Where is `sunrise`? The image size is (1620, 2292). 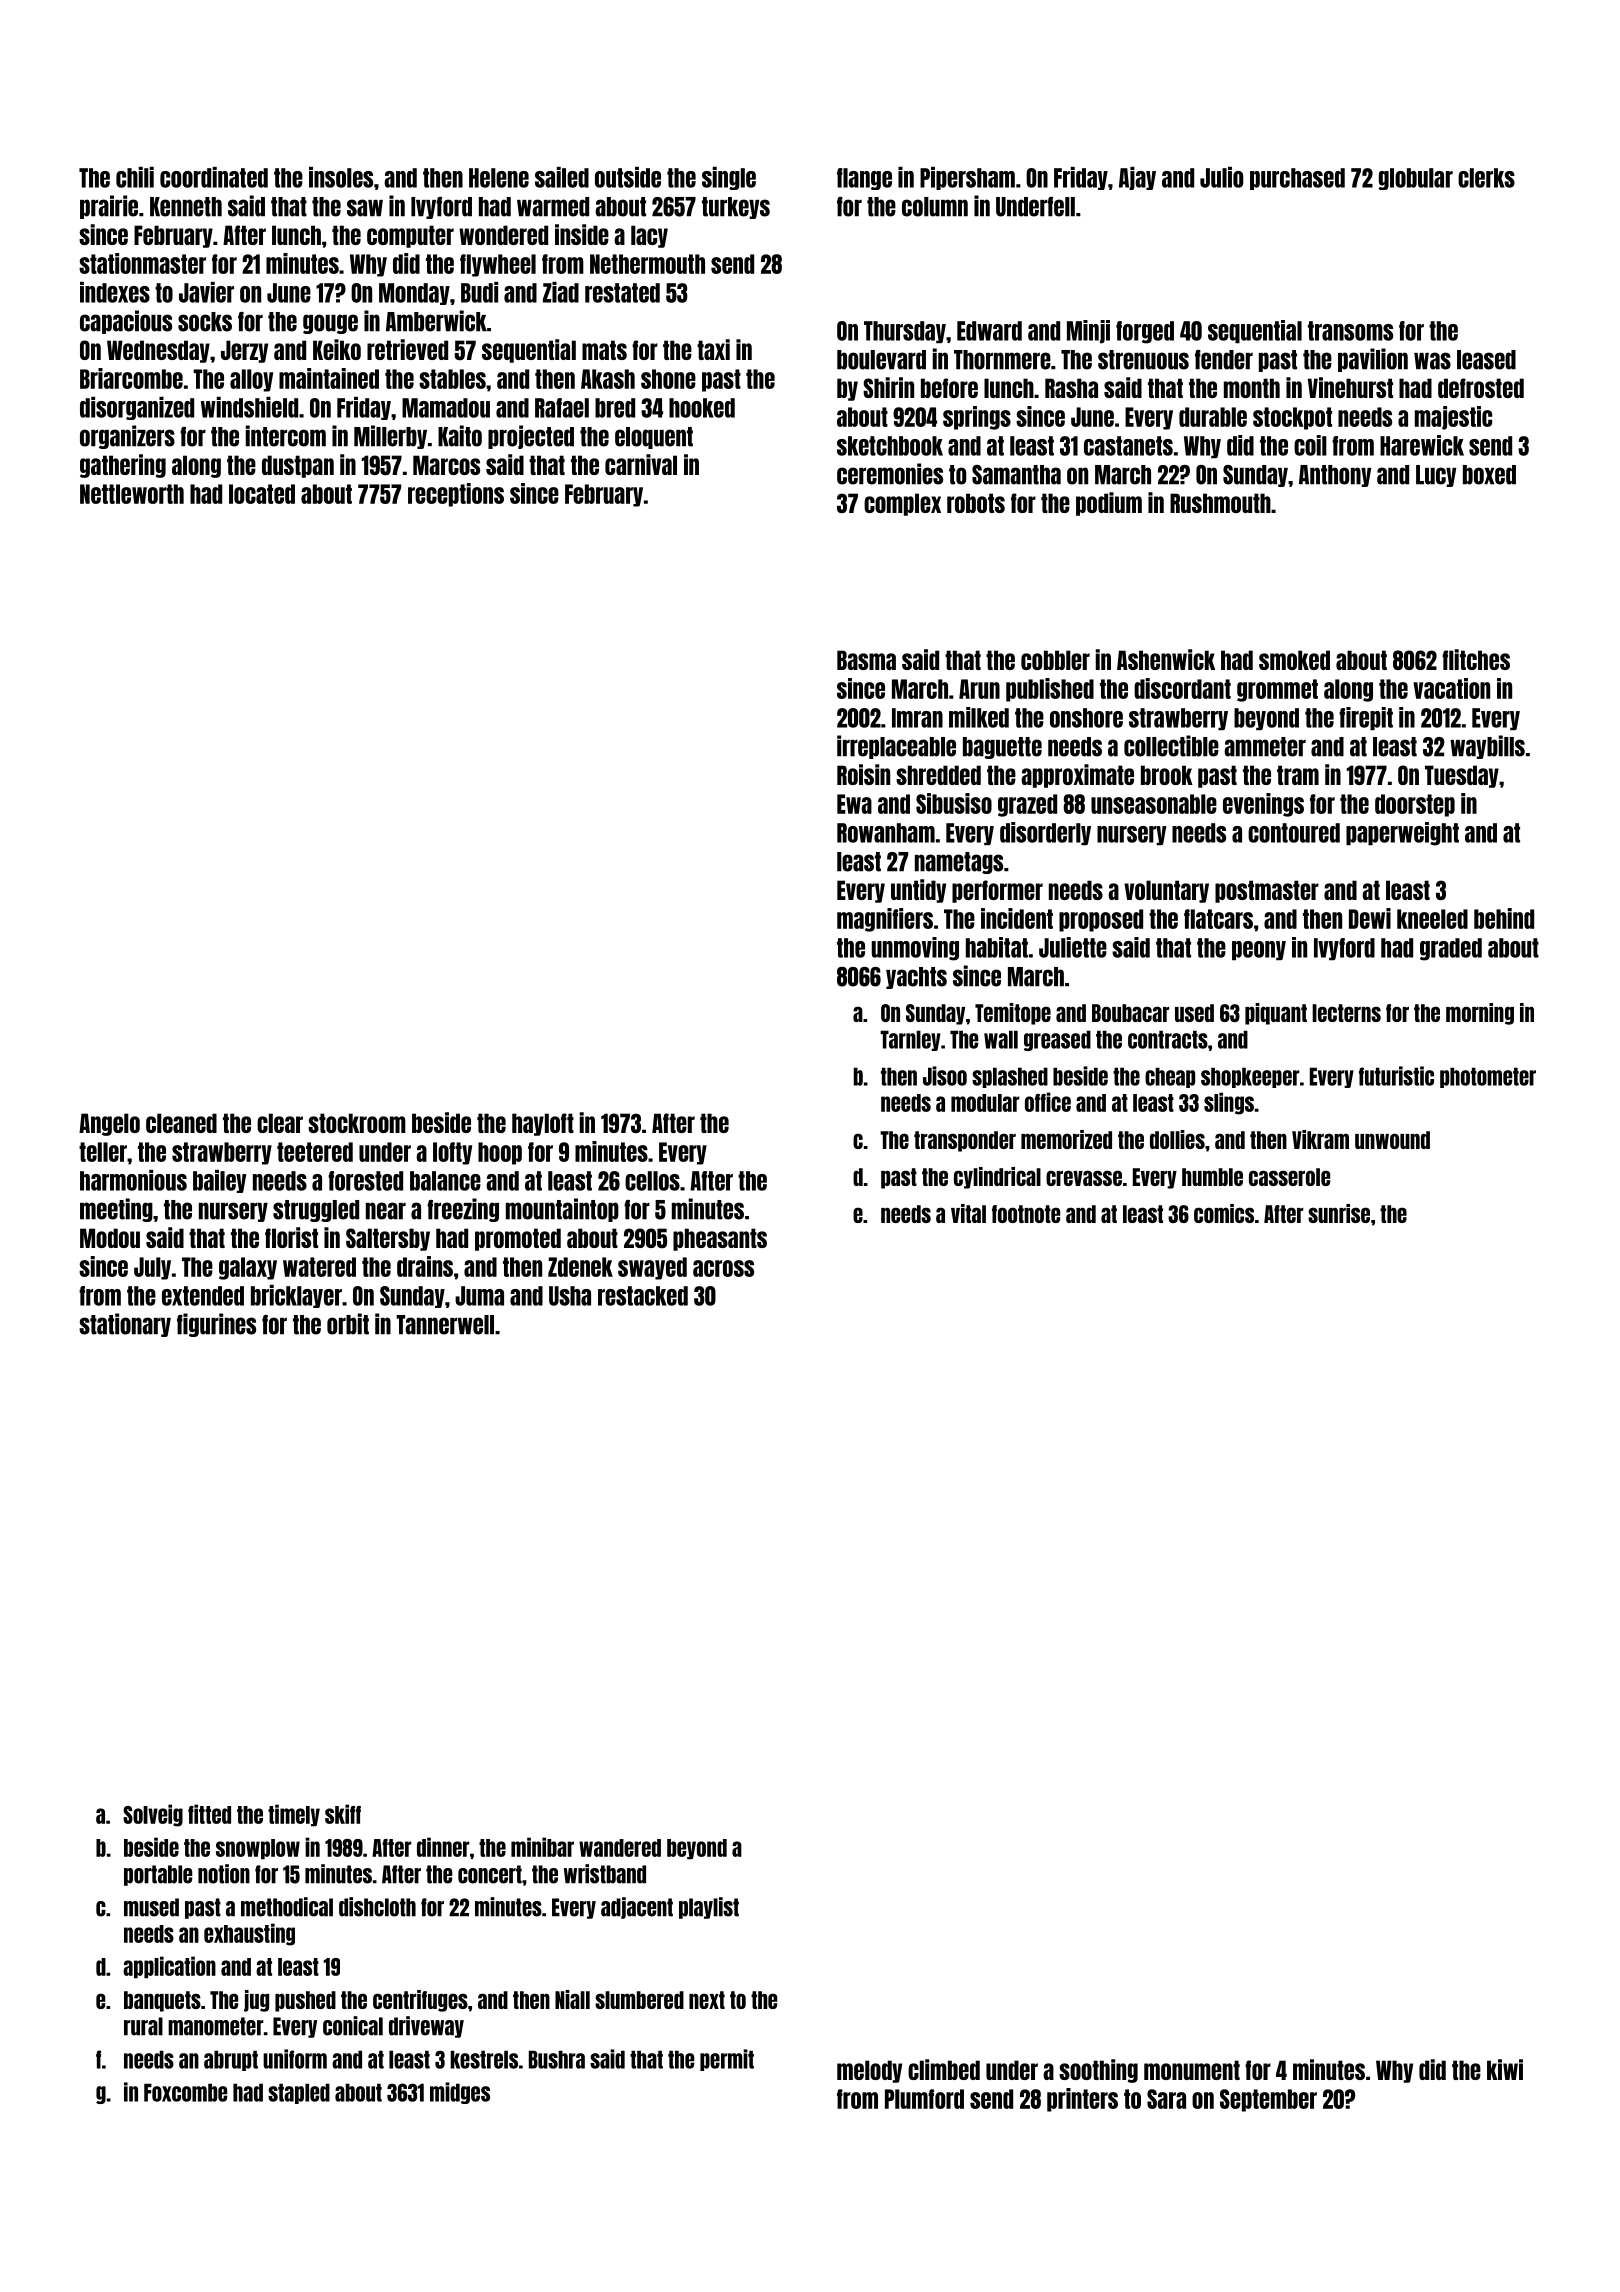
sunrise is located at coordinates (1339, 1213).
